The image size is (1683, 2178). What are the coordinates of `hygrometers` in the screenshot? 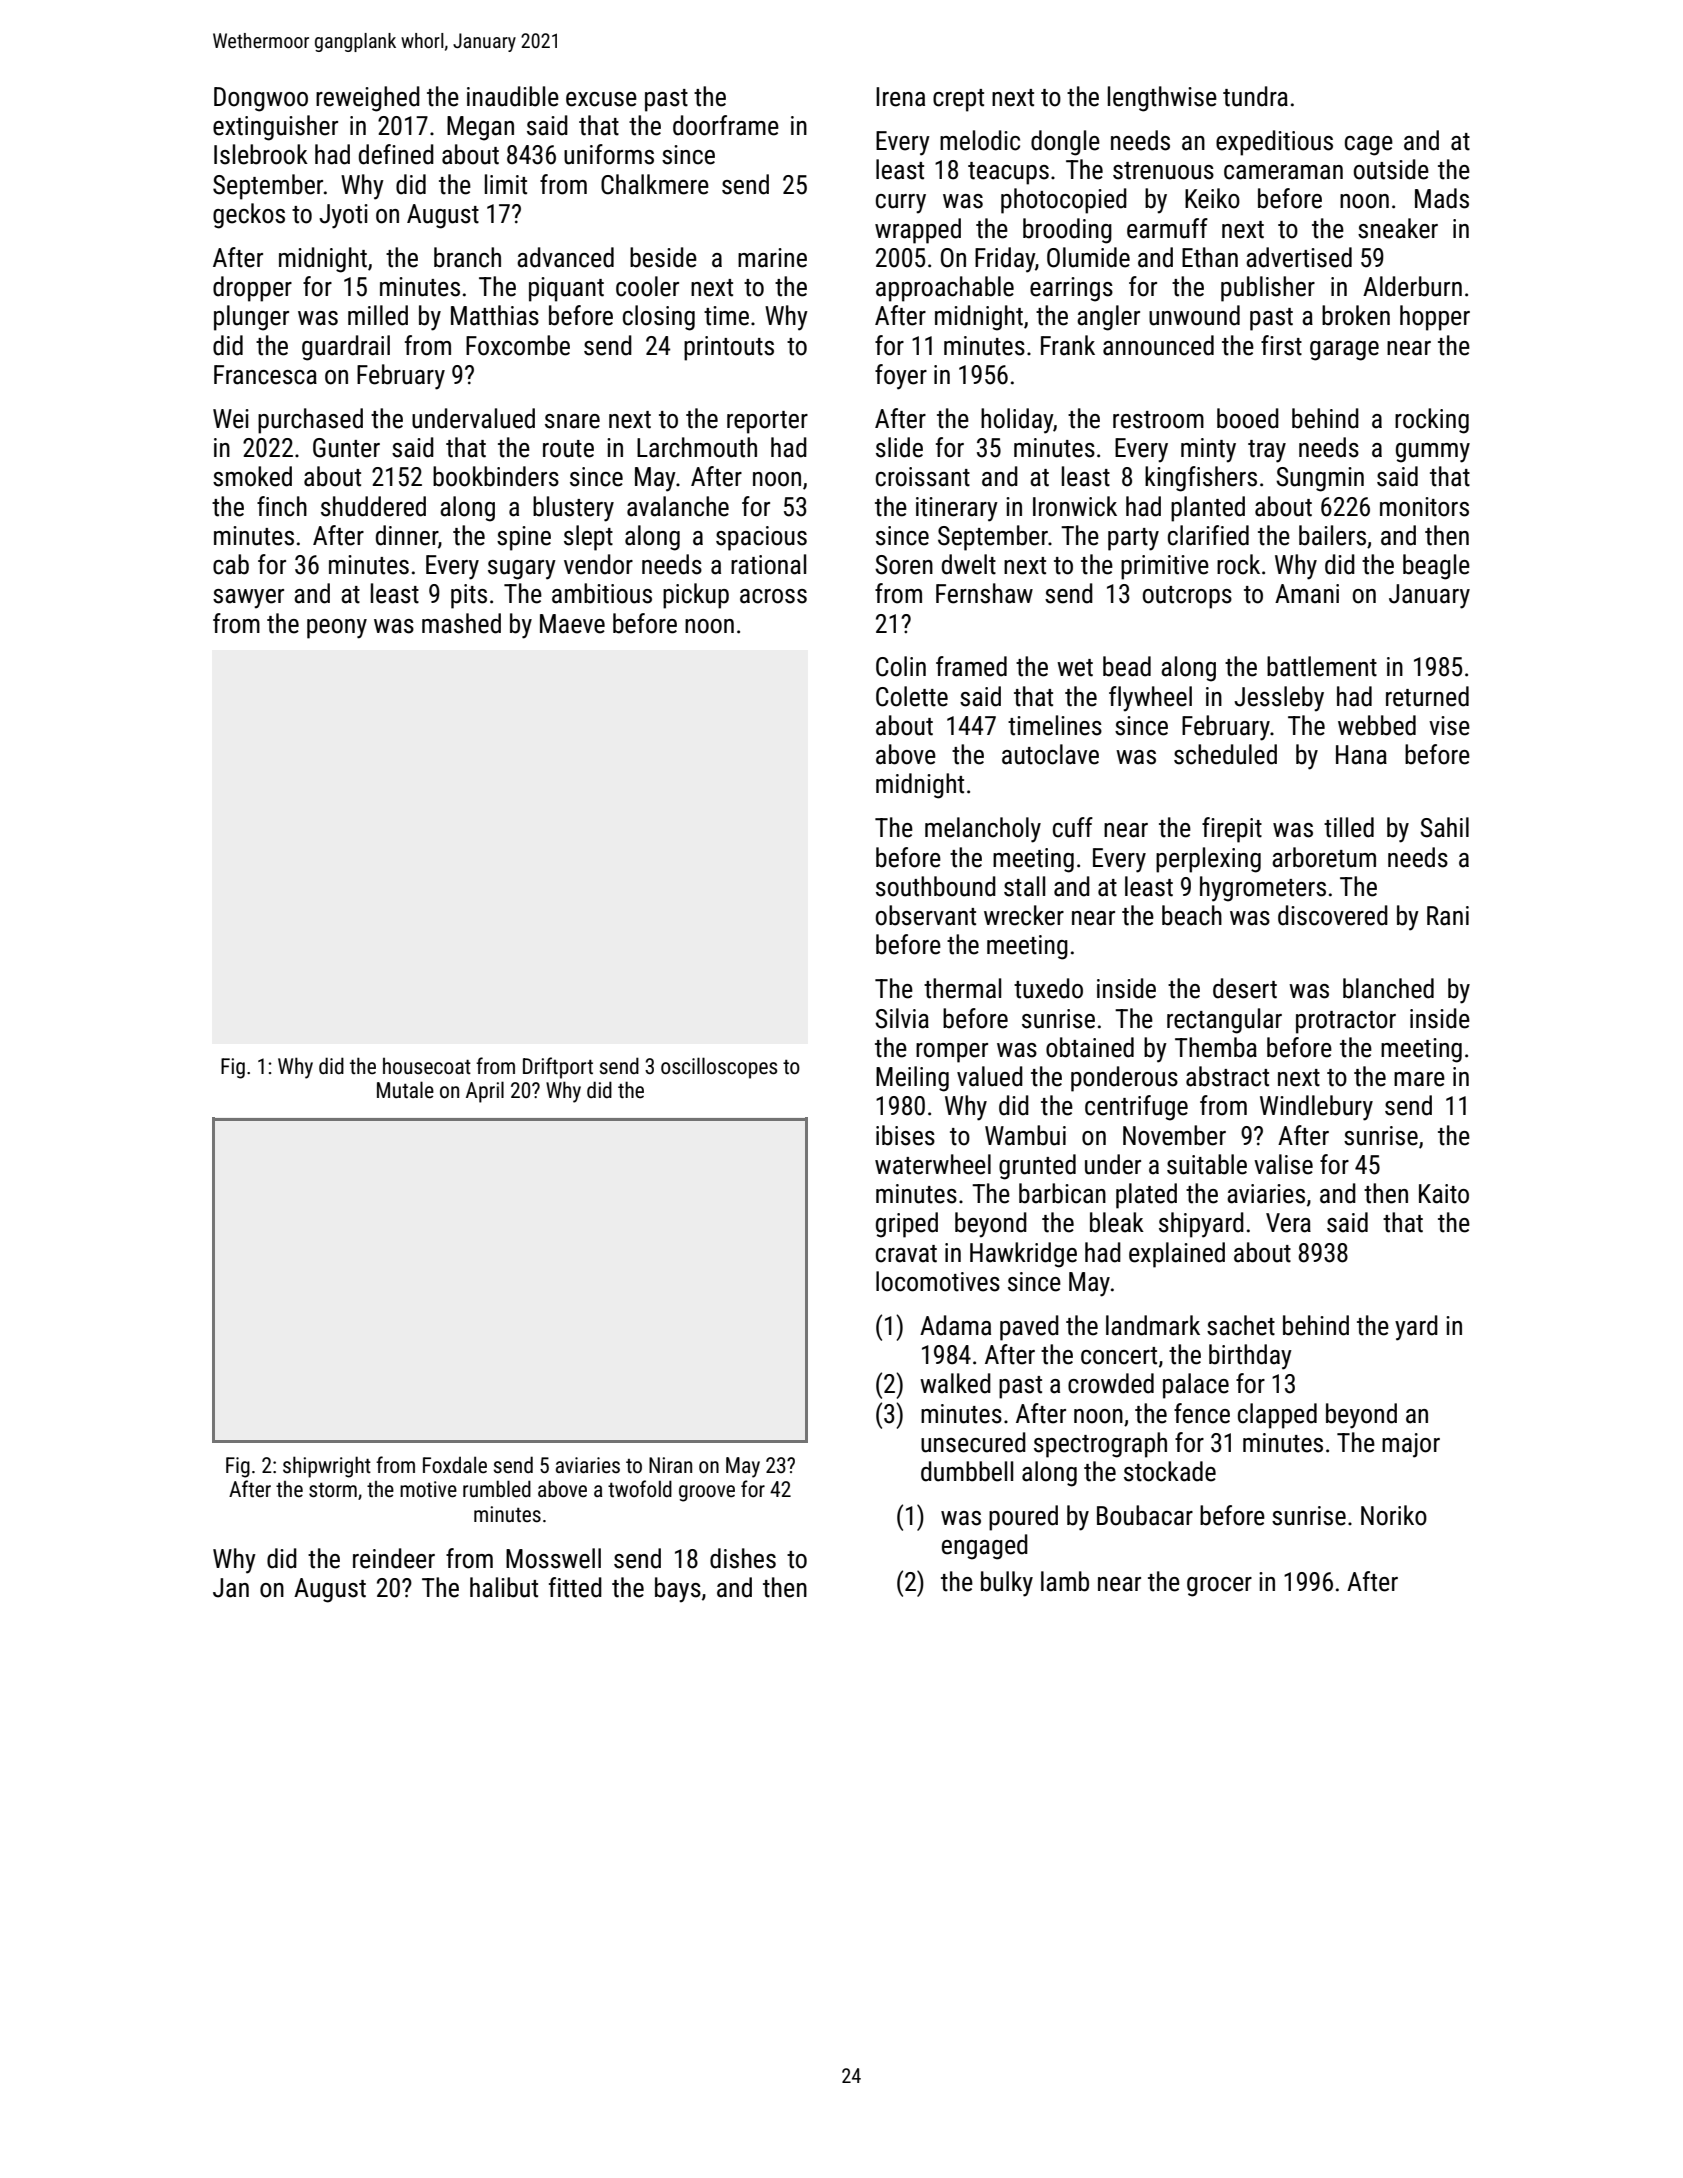 It's located at (1263, 889).
